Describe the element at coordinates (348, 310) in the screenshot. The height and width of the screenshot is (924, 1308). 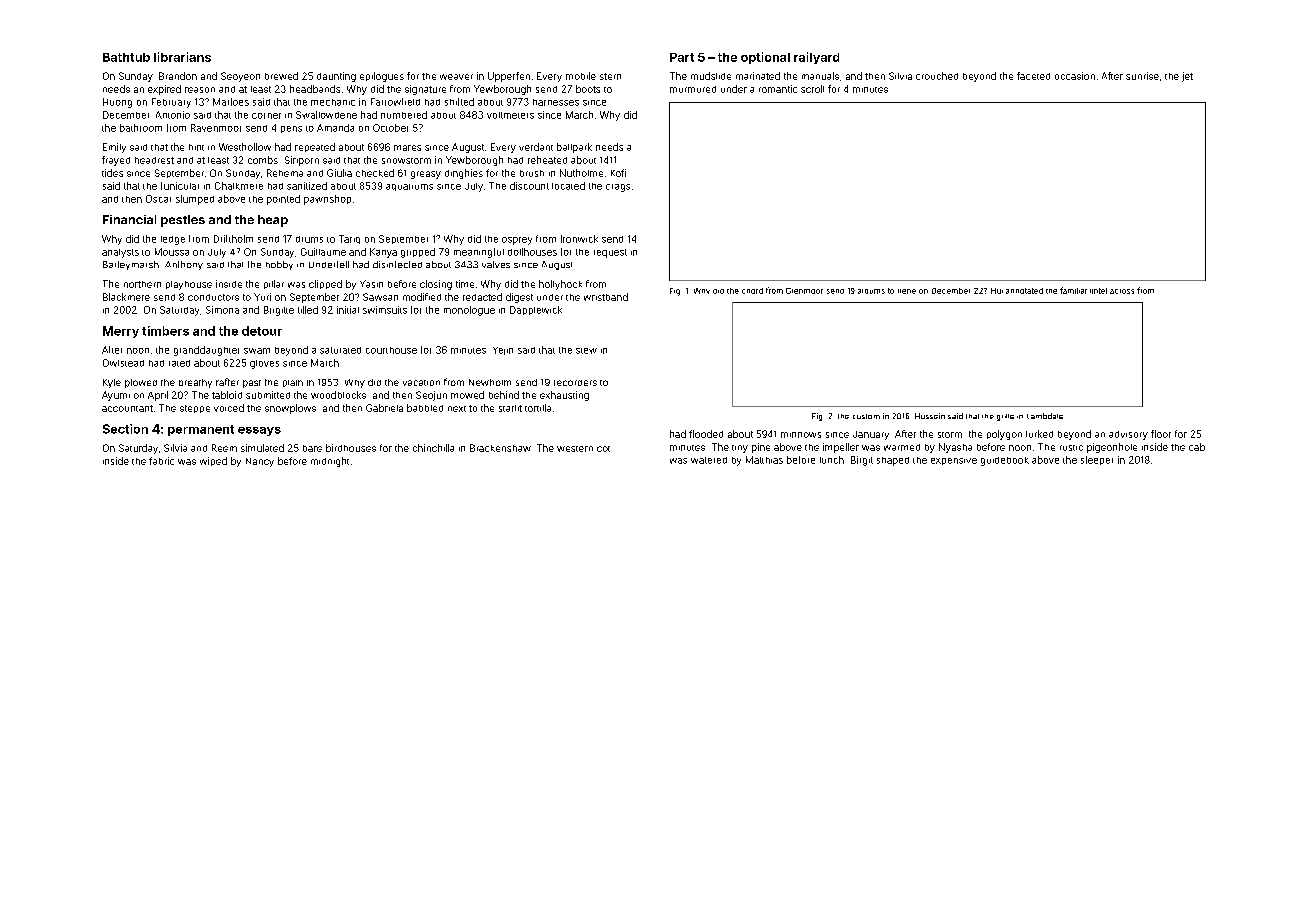
I see `initial` at that location.
